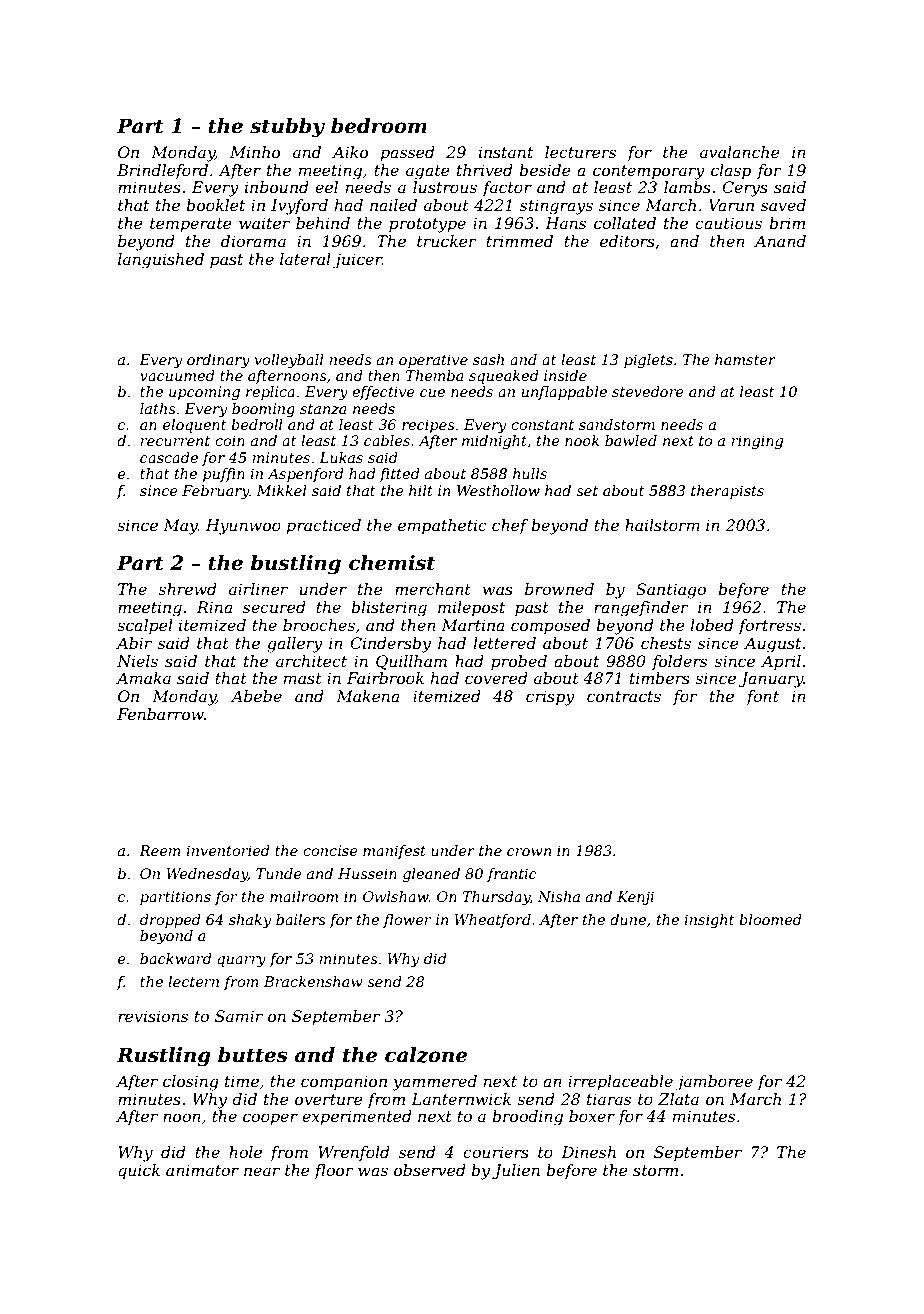 This document has width=924, height=1314. I want to click on jamboree, so click(714, 1083).
